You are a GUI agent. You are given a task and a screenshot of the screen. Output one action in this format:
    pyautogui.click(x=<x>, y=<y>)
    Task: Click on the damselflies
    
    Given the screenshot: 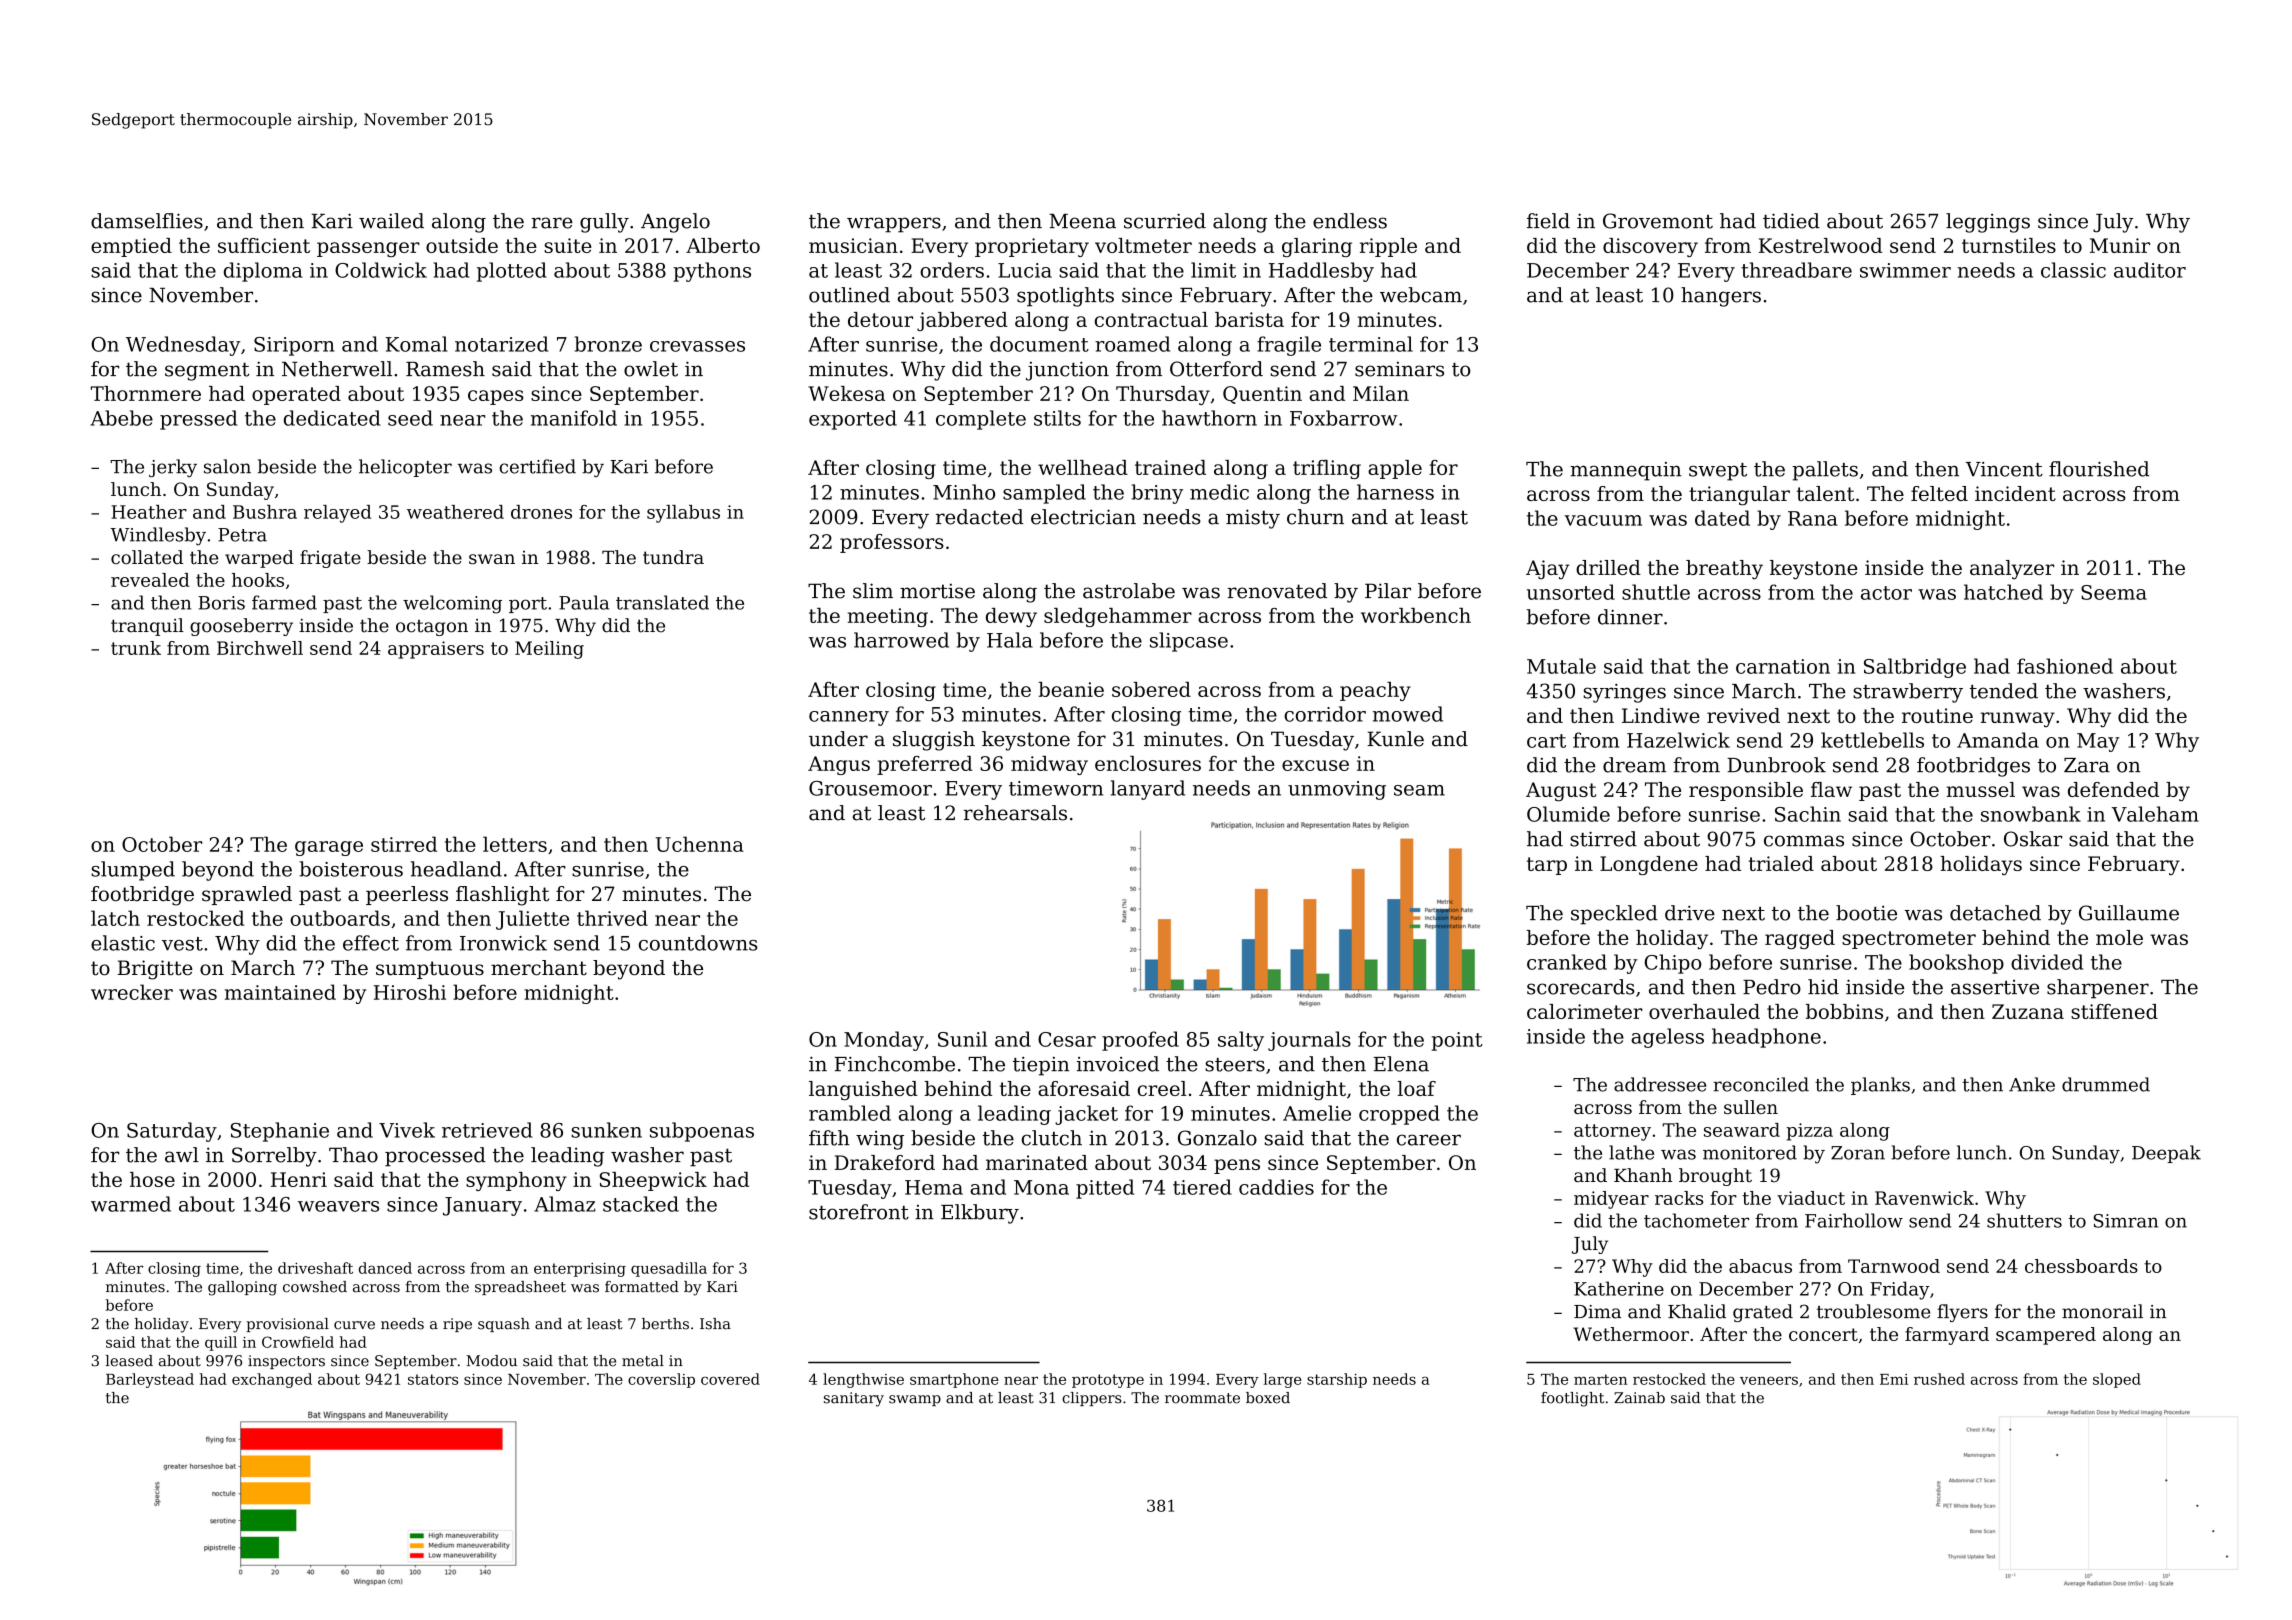 What is the action you would take?
    pyautogui.click(x=147, y=221)
